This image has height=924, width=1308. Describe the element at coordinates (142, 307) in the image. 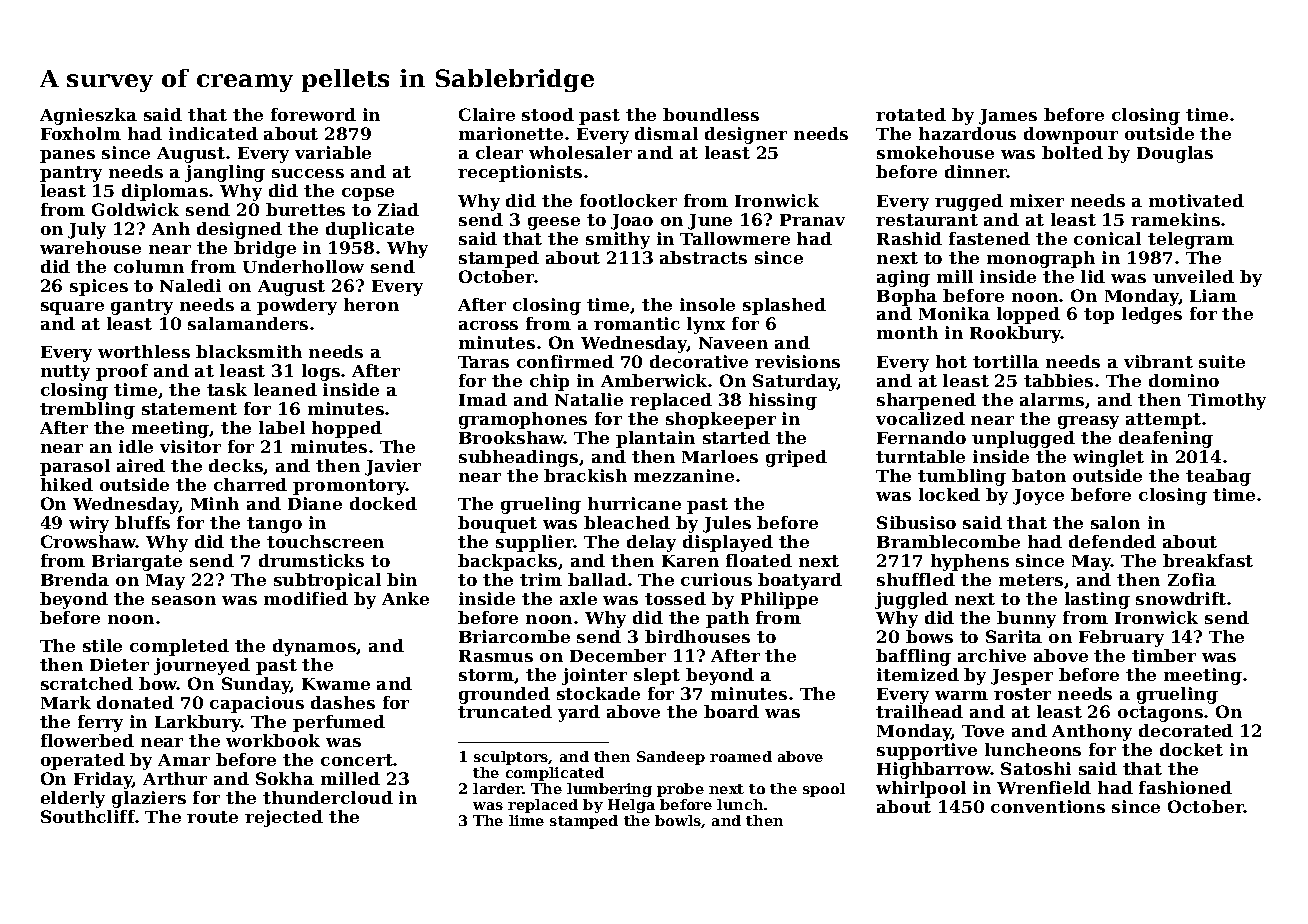

I see `gantry` at that location.
